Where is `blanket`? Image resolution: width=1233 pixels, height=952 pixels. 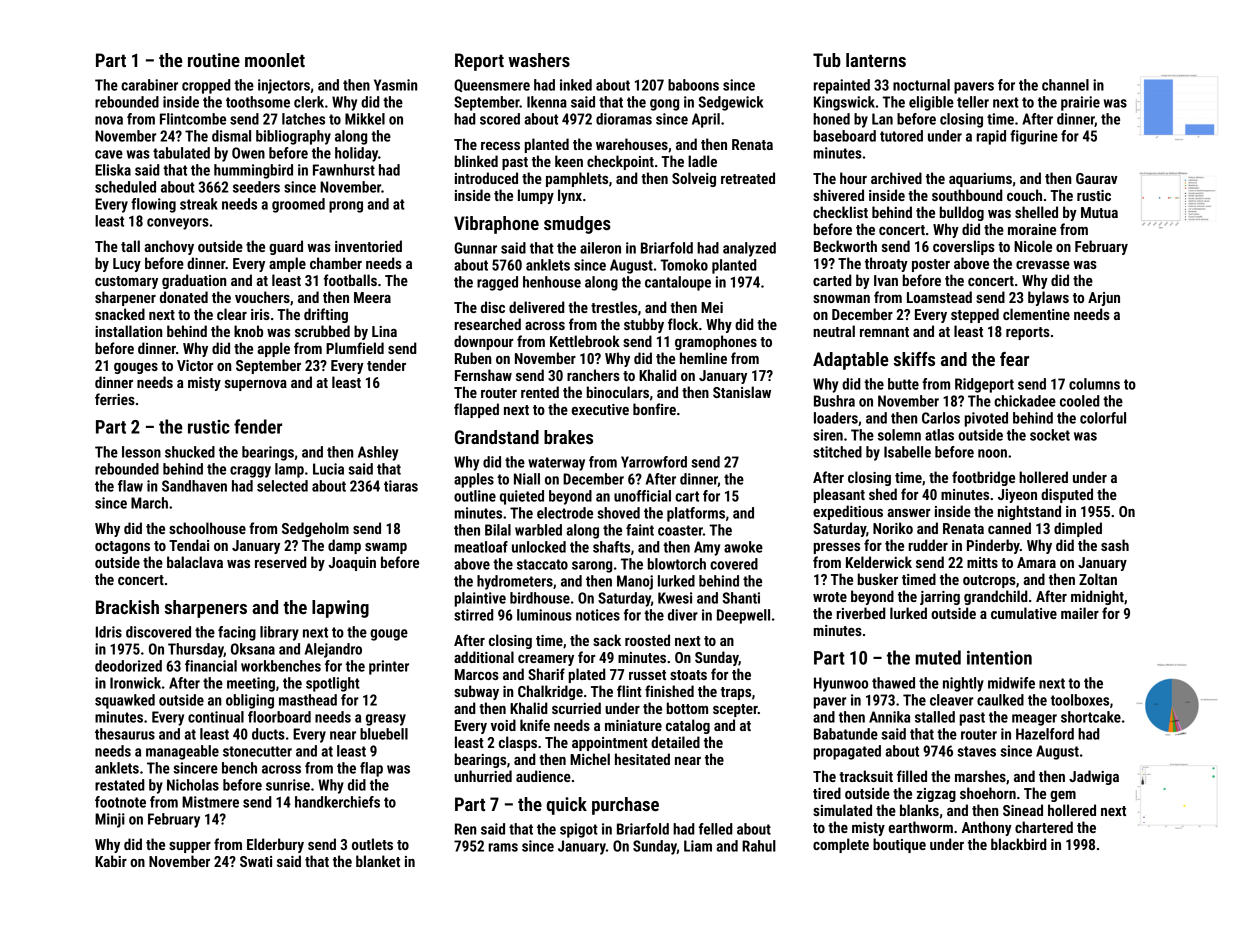
blanket is located at coordinates (378, 861).
